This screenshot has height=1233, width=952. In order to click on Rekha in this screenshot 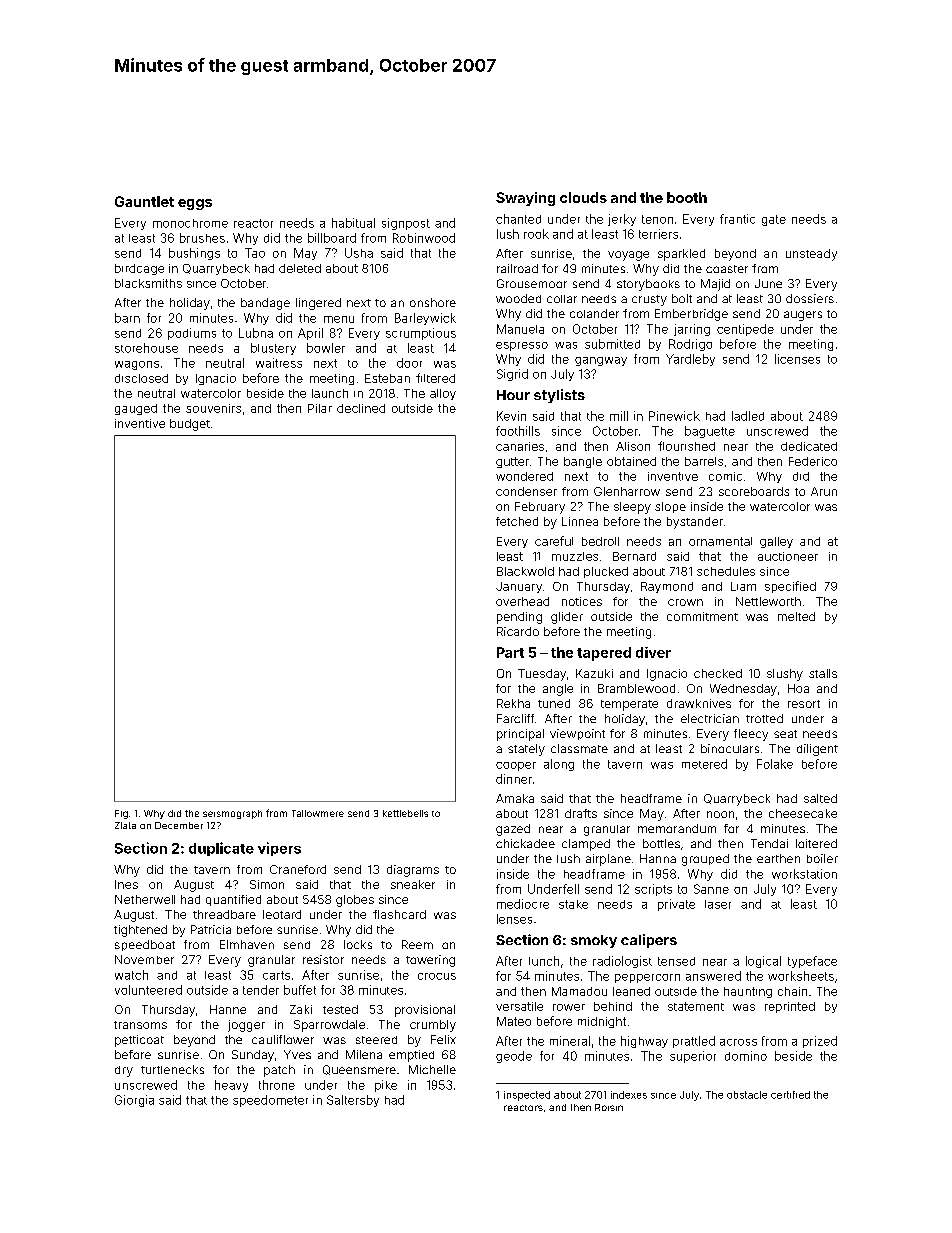, I will do `click(513, 703)`.
